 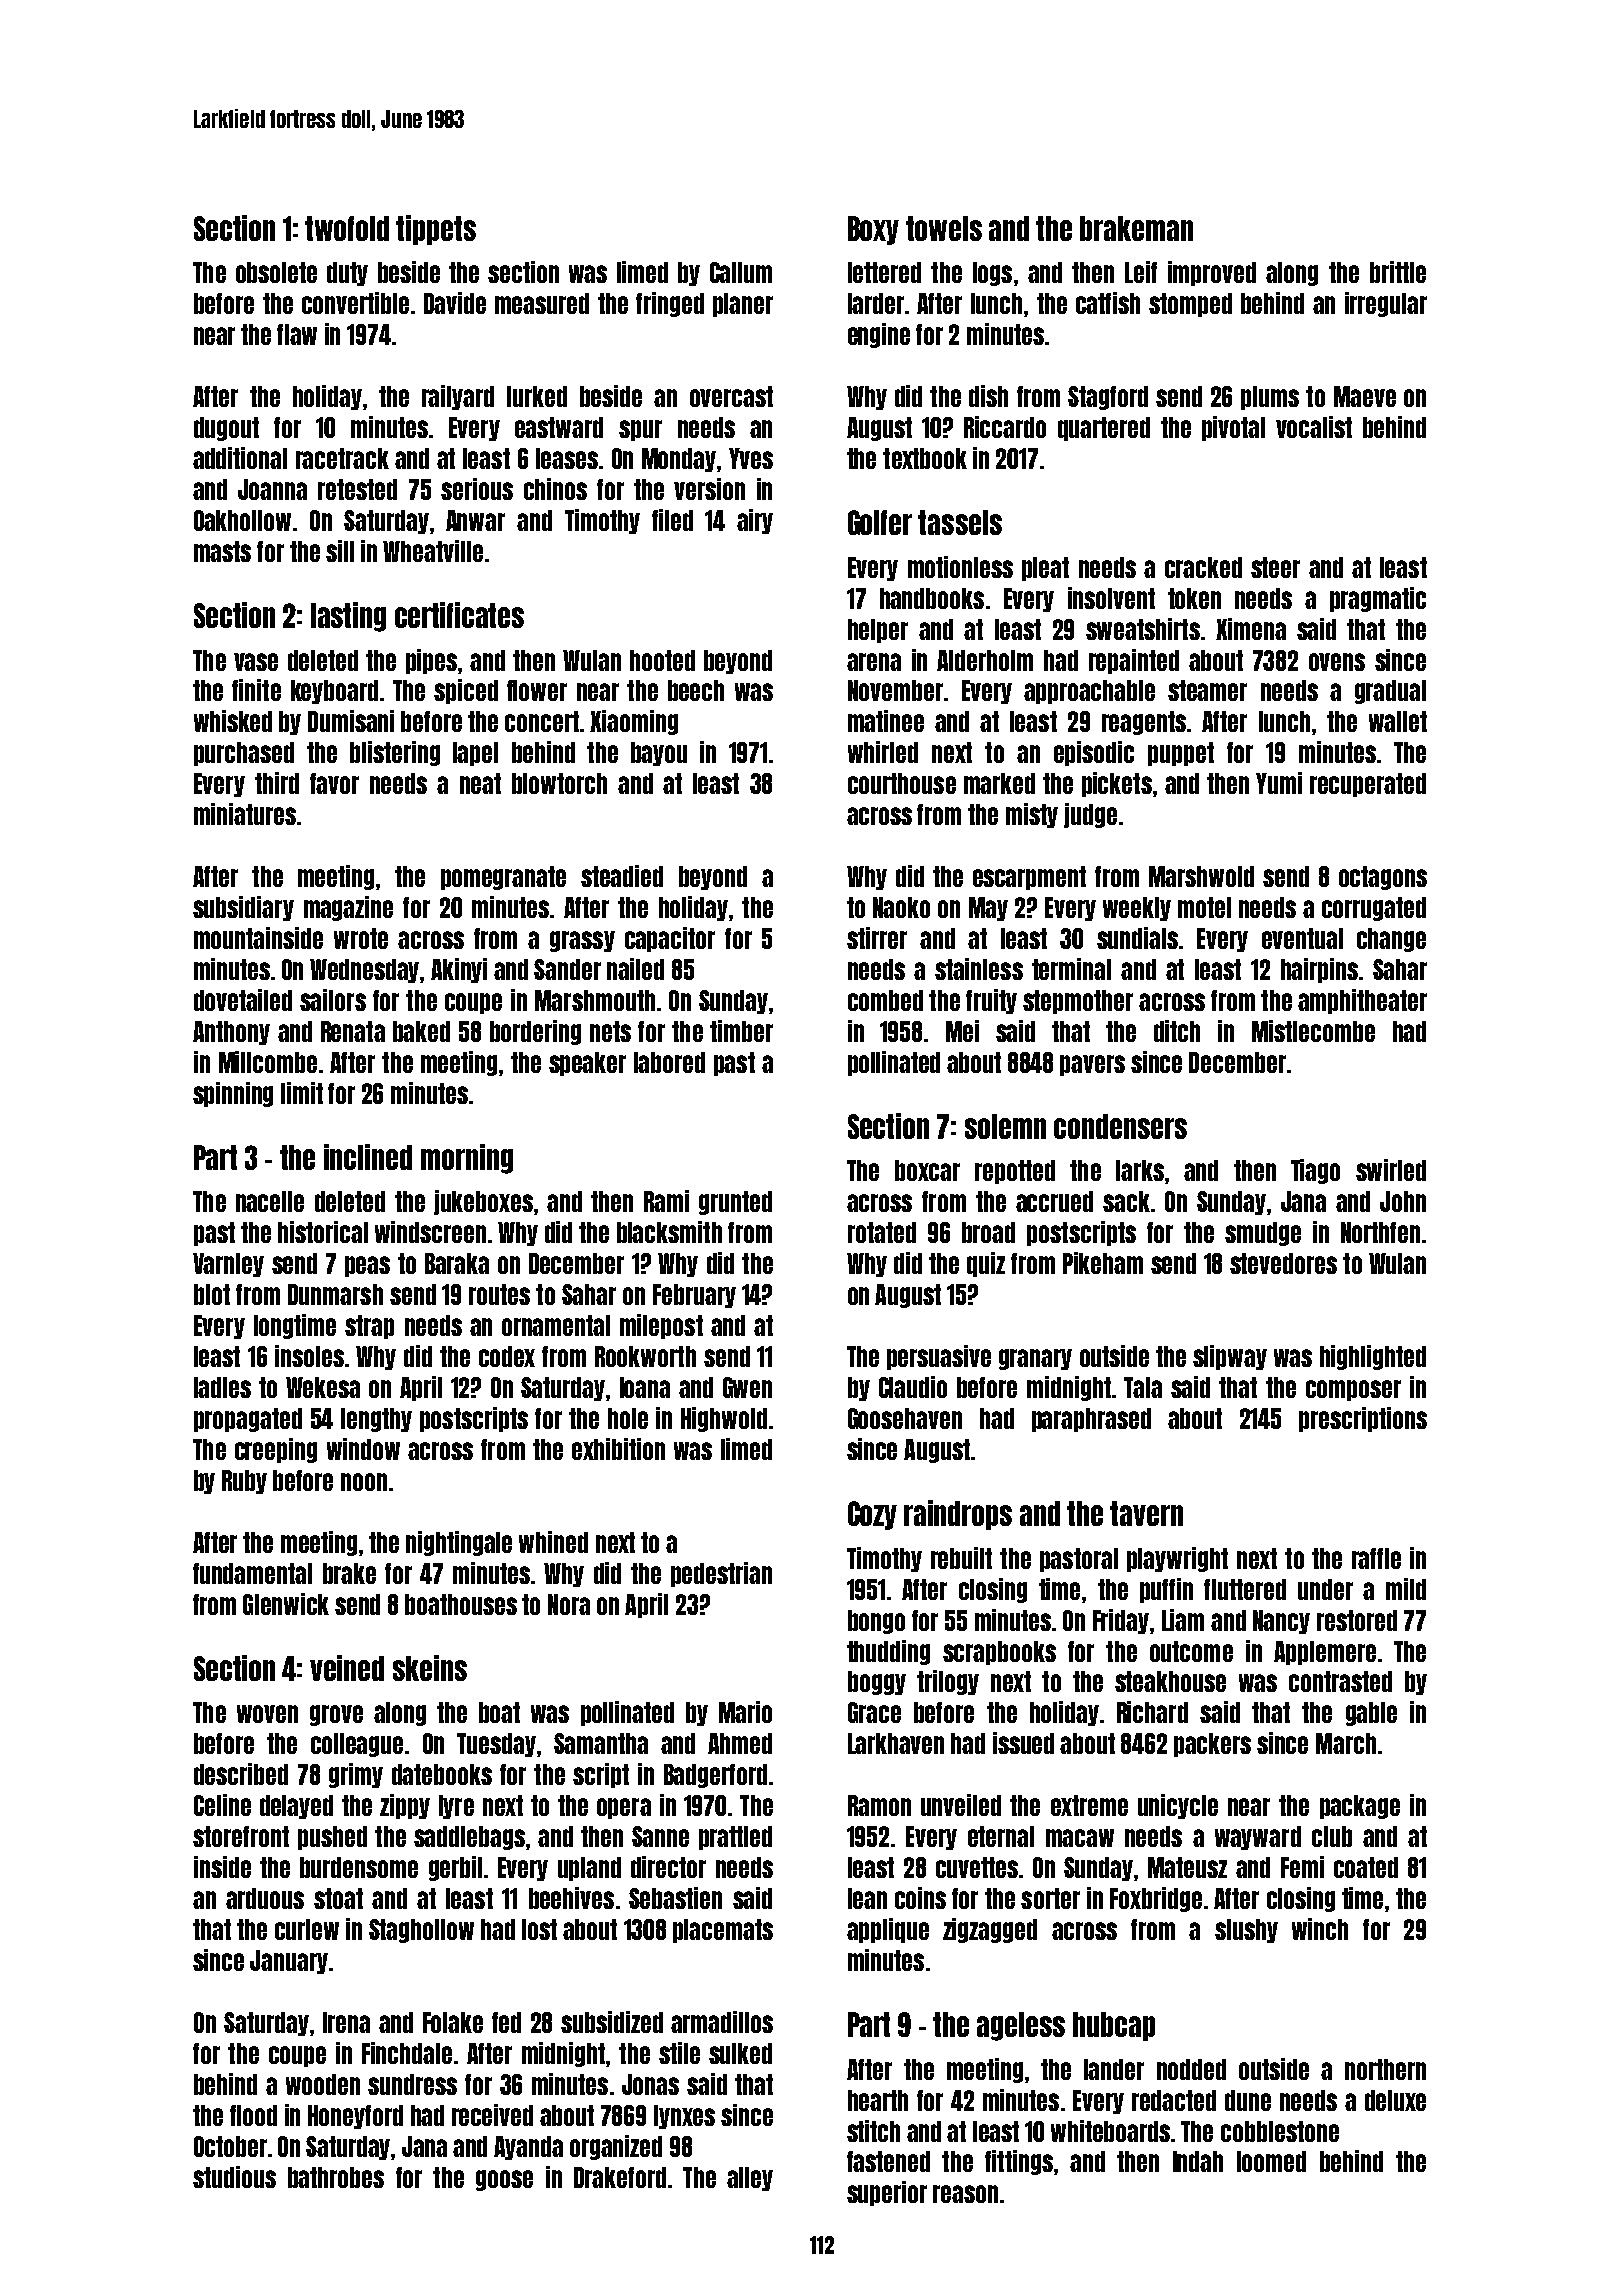 I want to click on engine, so click(x=879, y=335).
